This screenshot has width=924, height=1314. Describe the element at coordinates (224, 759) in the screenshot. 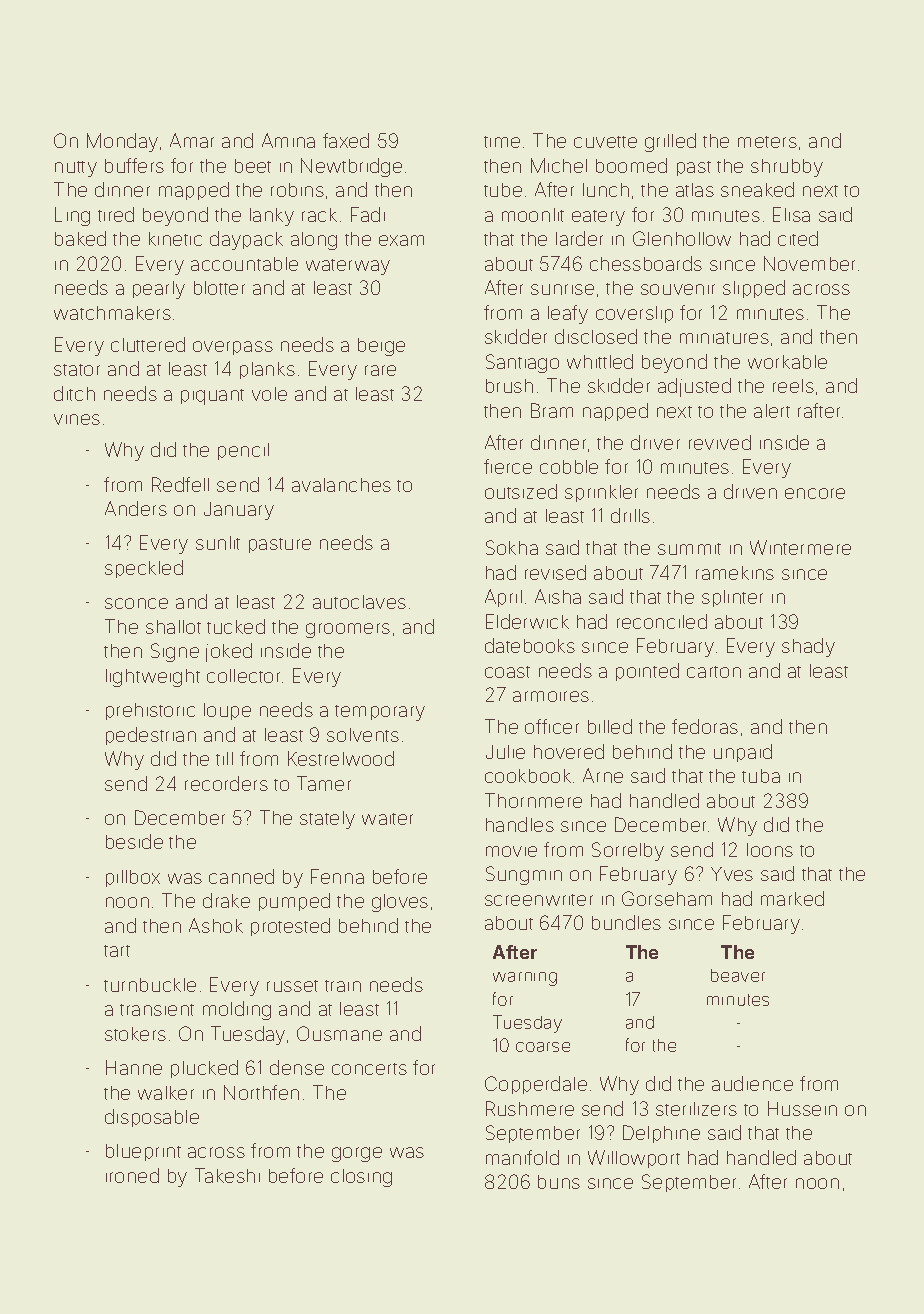

I see `till` at that location.
